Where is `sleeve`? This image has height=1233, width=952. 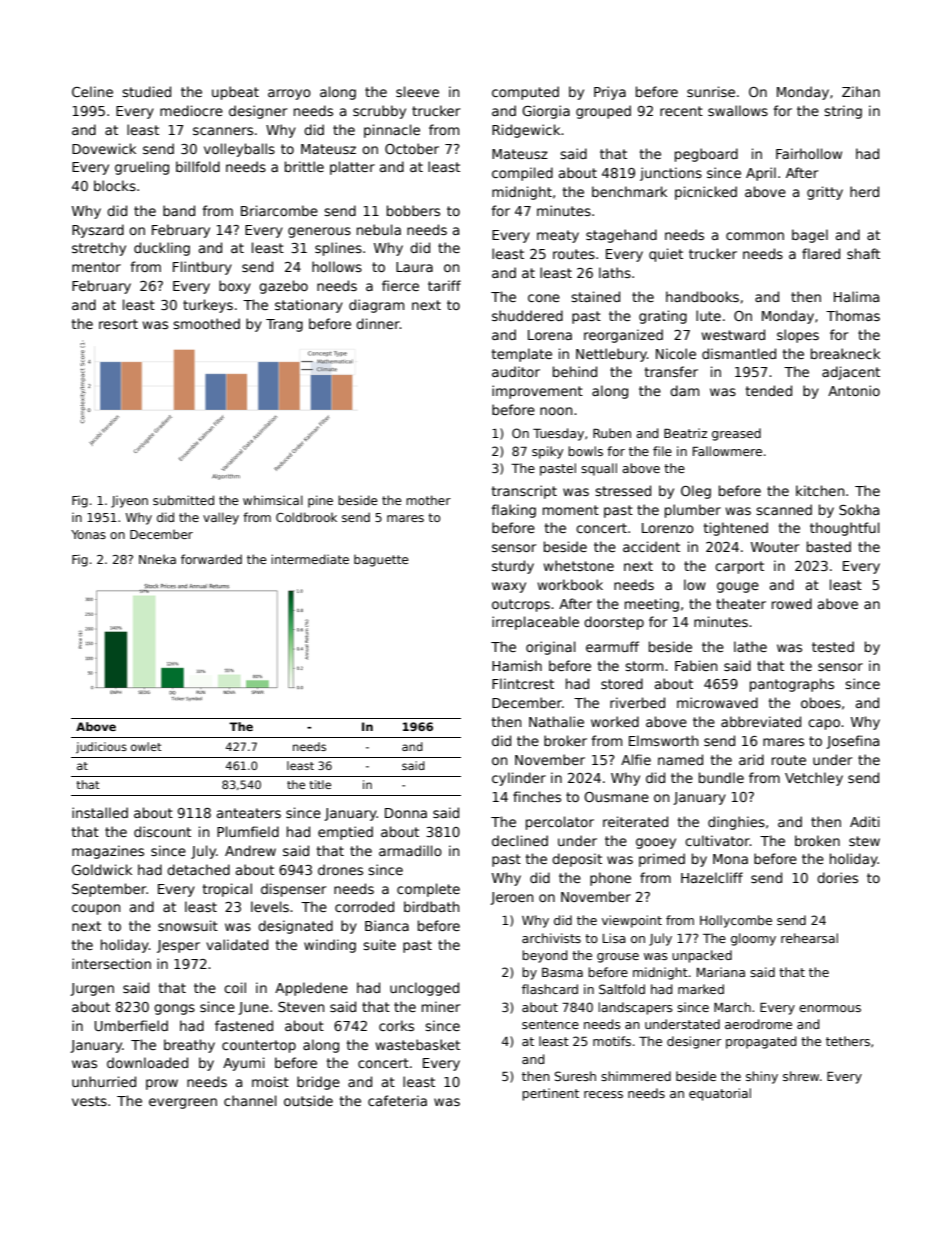 sleeve is located at coordinates (417, 91).
